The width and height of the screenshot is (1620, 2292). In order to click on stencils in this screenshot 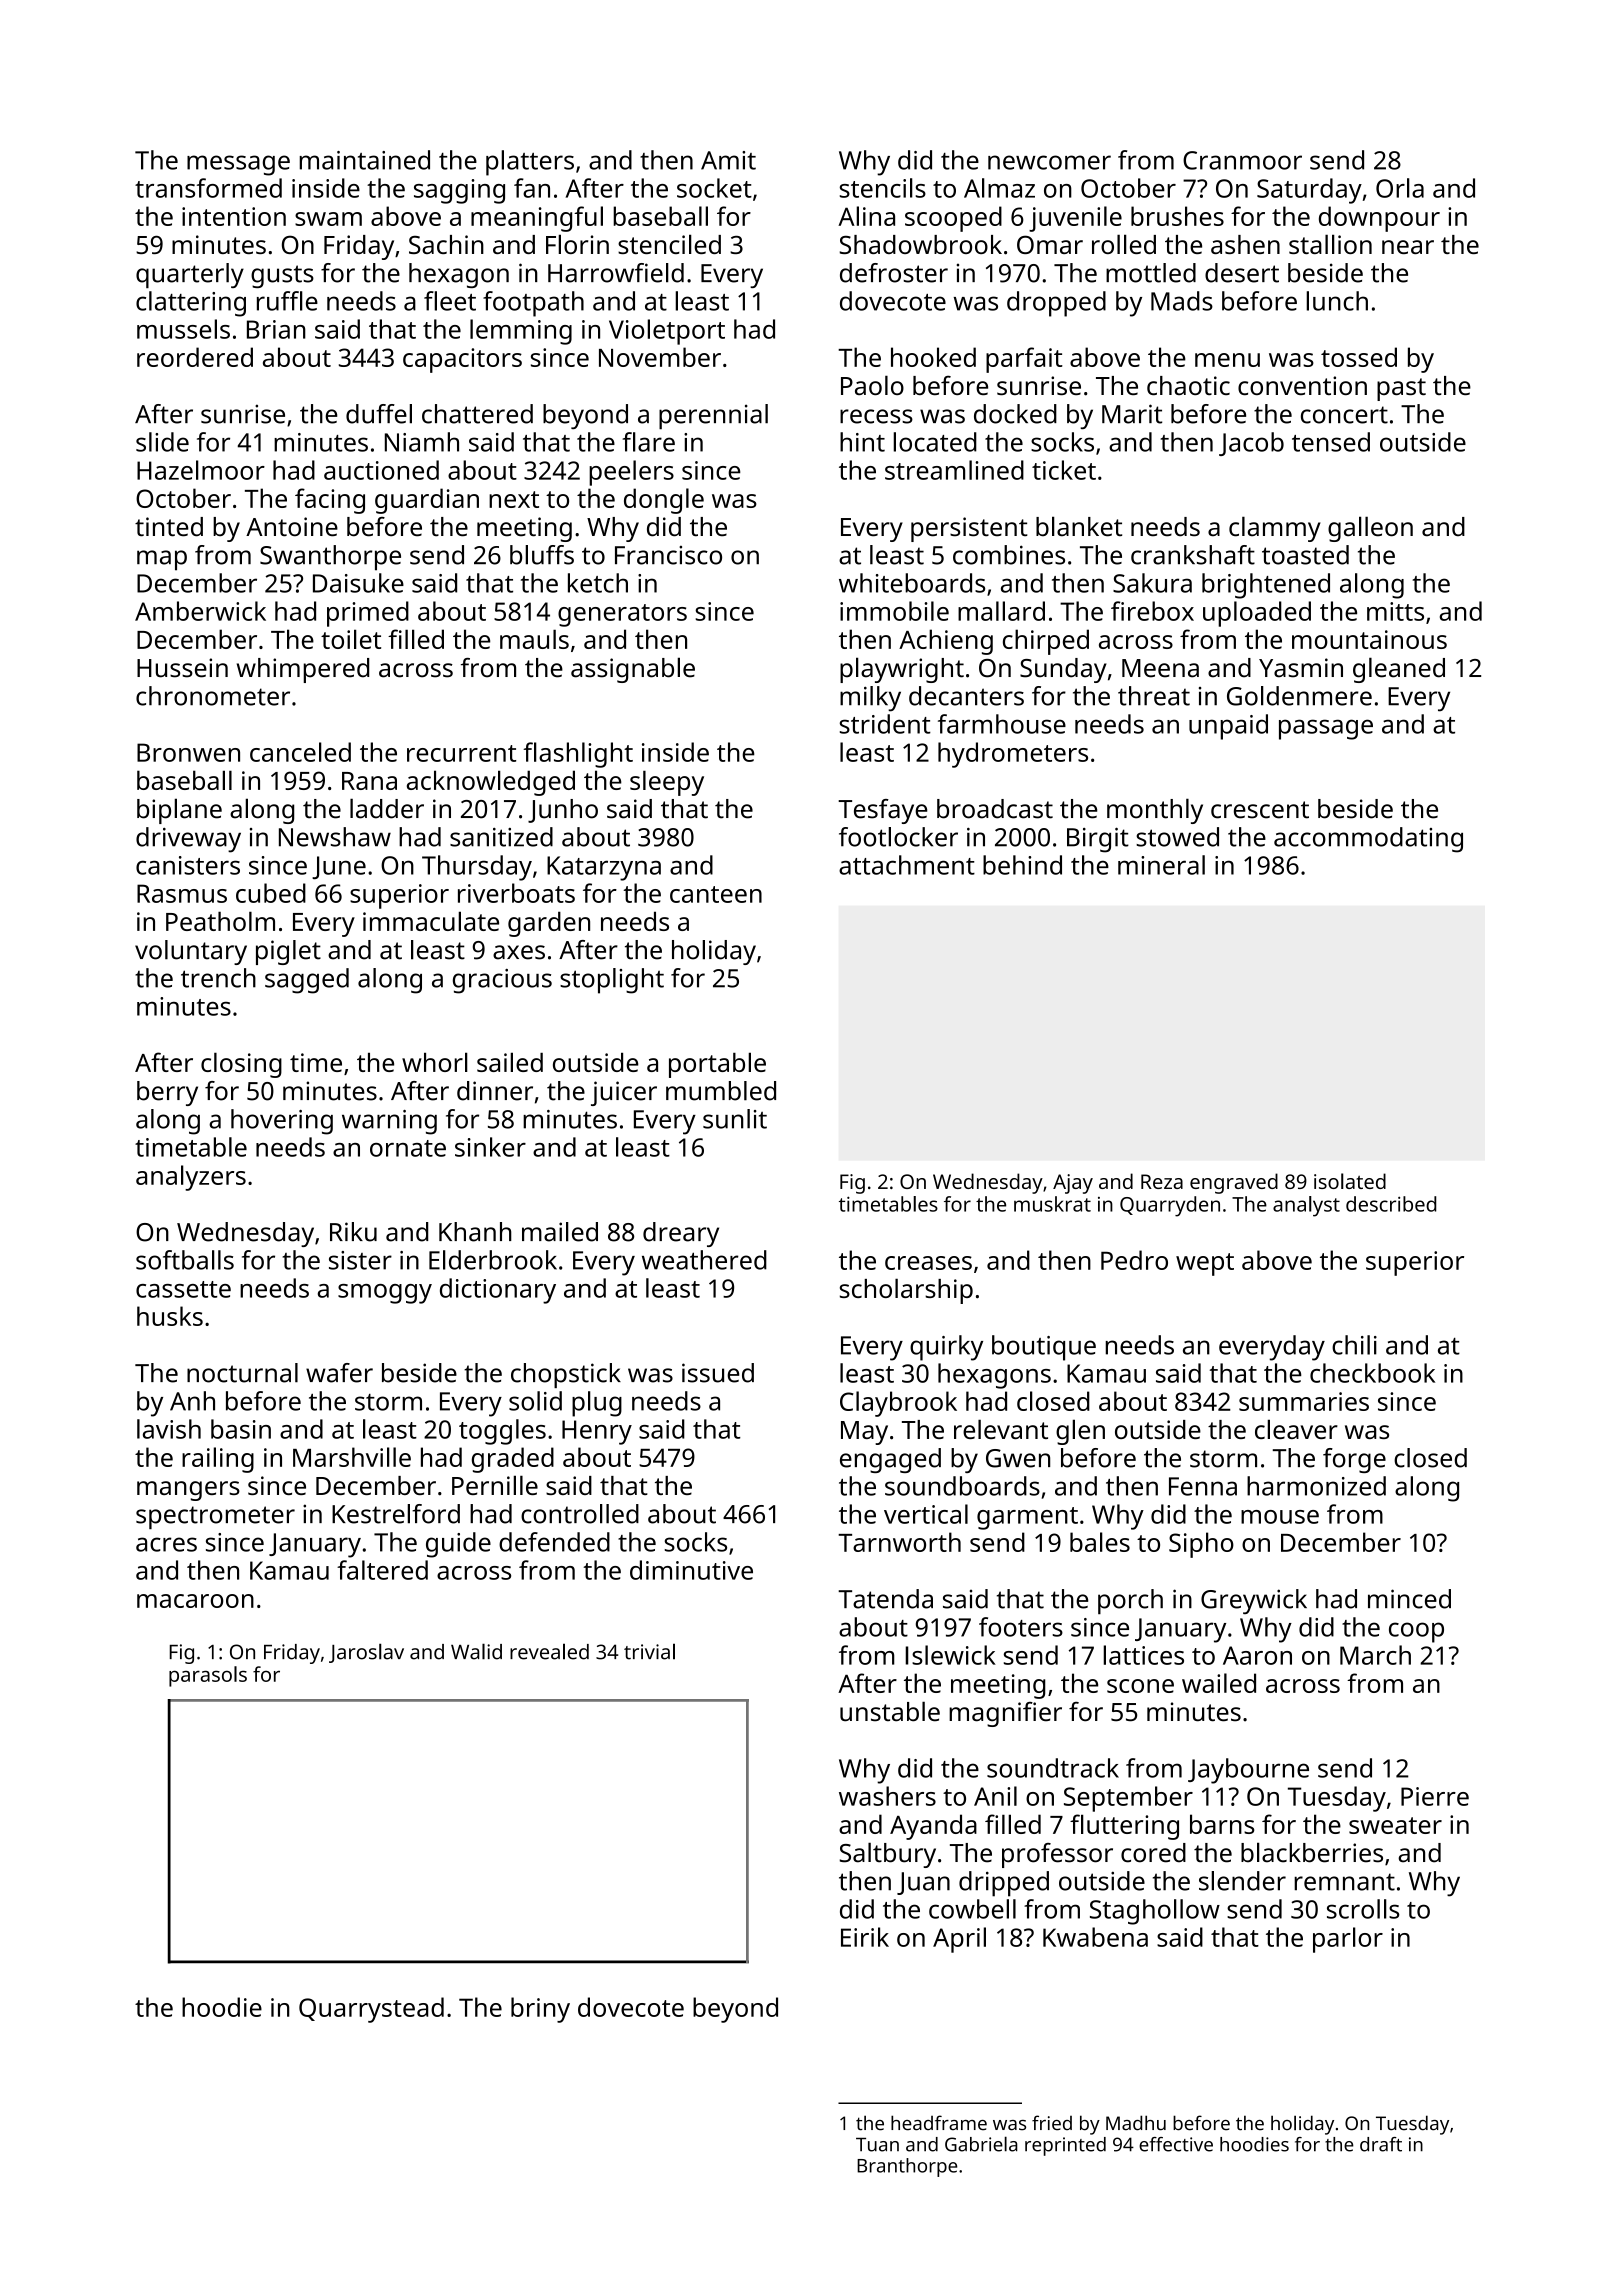, I will do `click(883, 188)`.
